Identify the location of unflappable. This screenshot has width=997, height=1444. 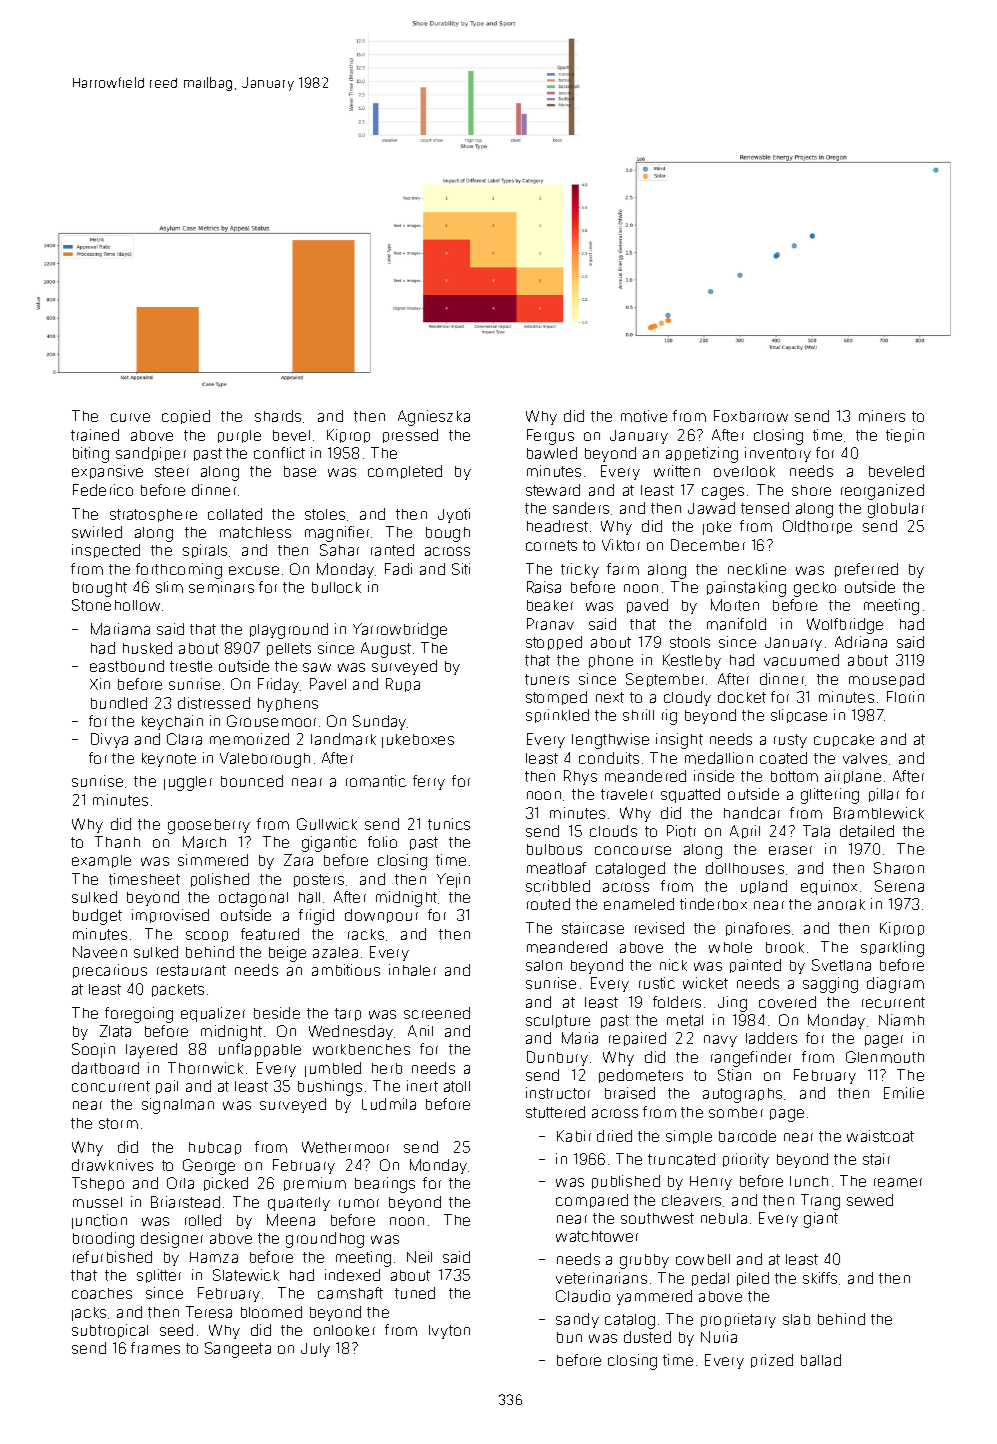
(260, 1050).
